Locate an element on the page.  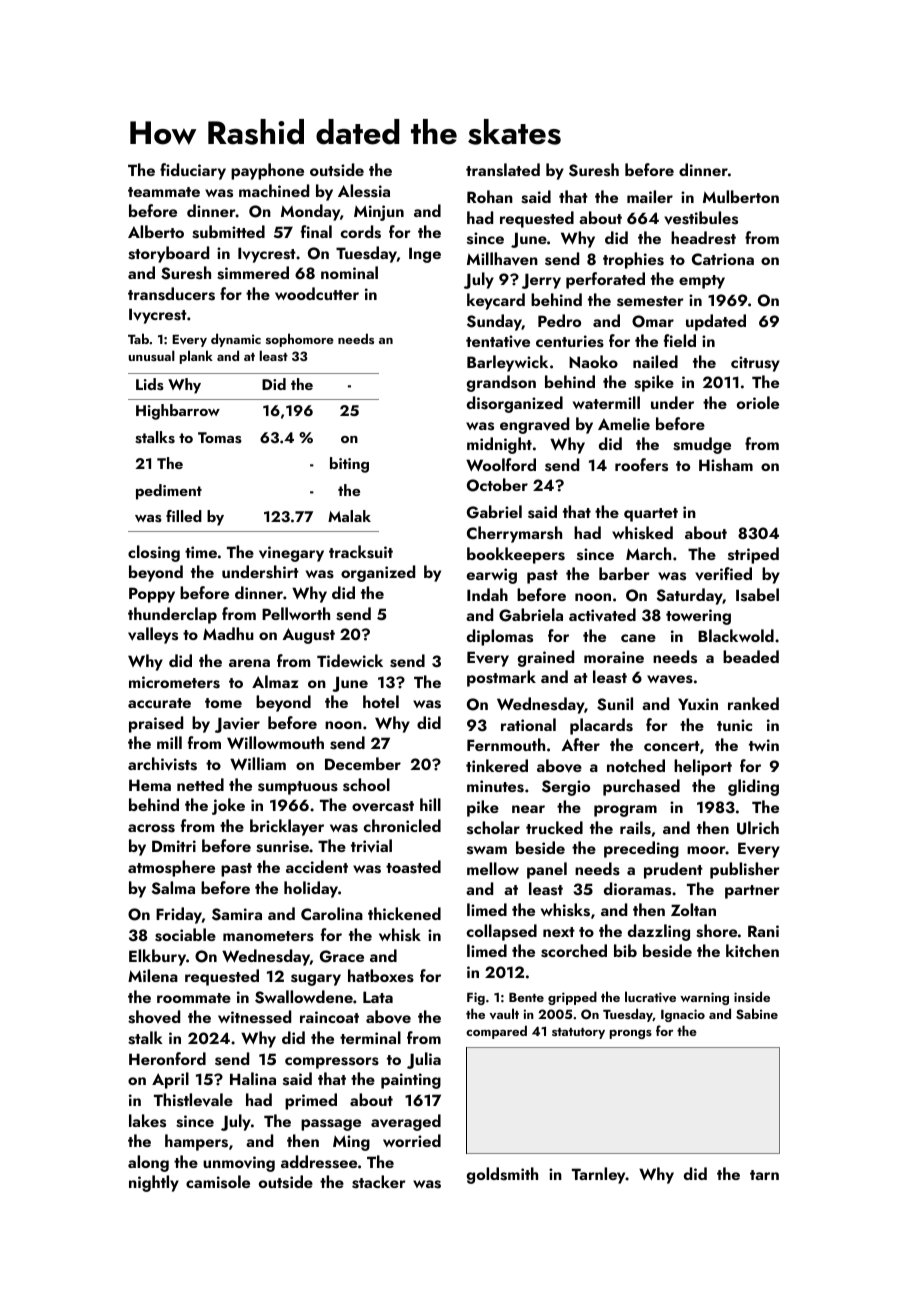
Malak is located at coordinates (349, 516).
